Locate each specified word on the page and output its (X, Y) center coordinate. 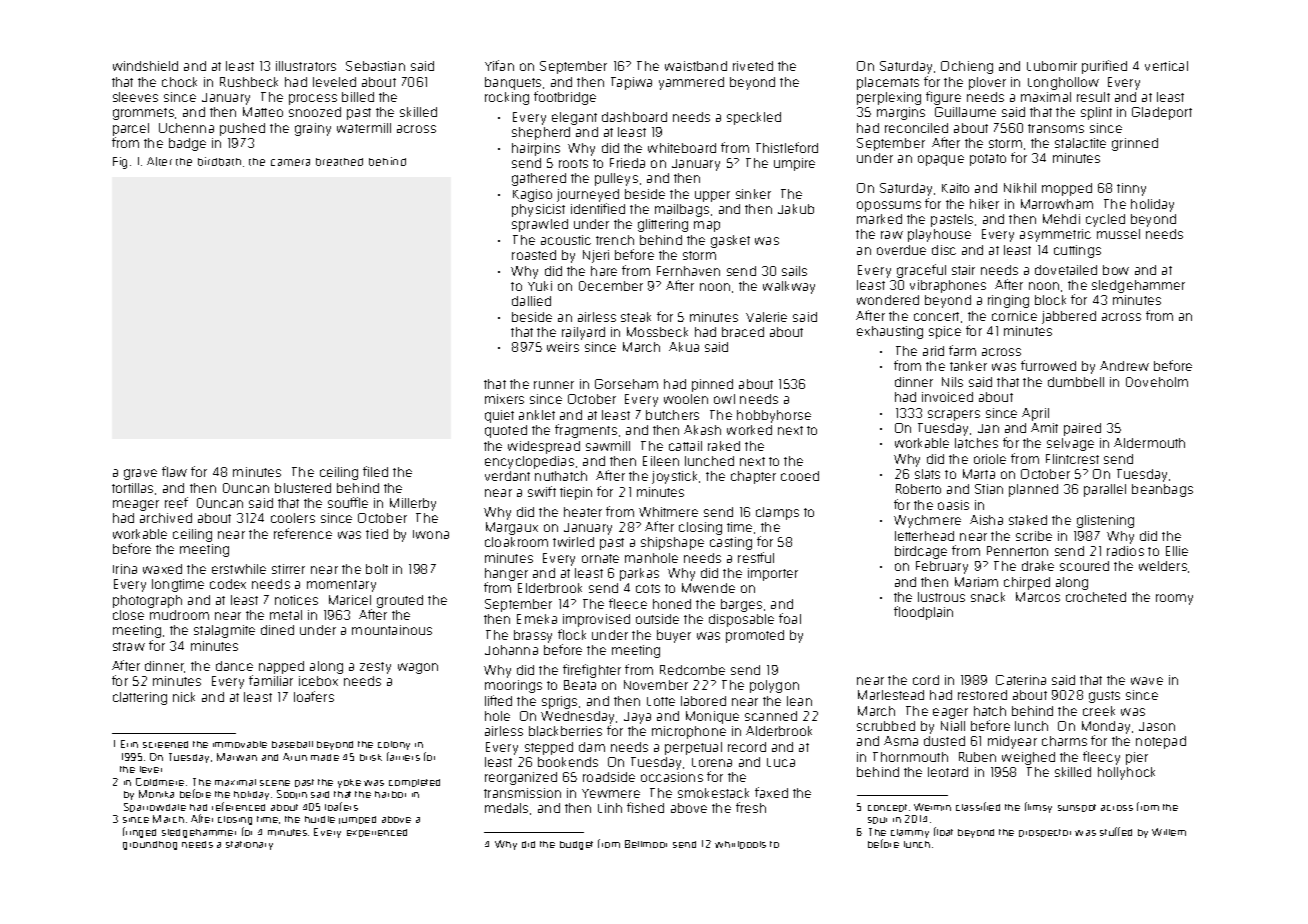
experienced (377, 833)
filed (375, 471)
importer (773, 574)
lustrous (941, 597)
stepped (549, 748)
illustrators (306, 66)
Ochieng (967, 67)
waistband (696, 66)
